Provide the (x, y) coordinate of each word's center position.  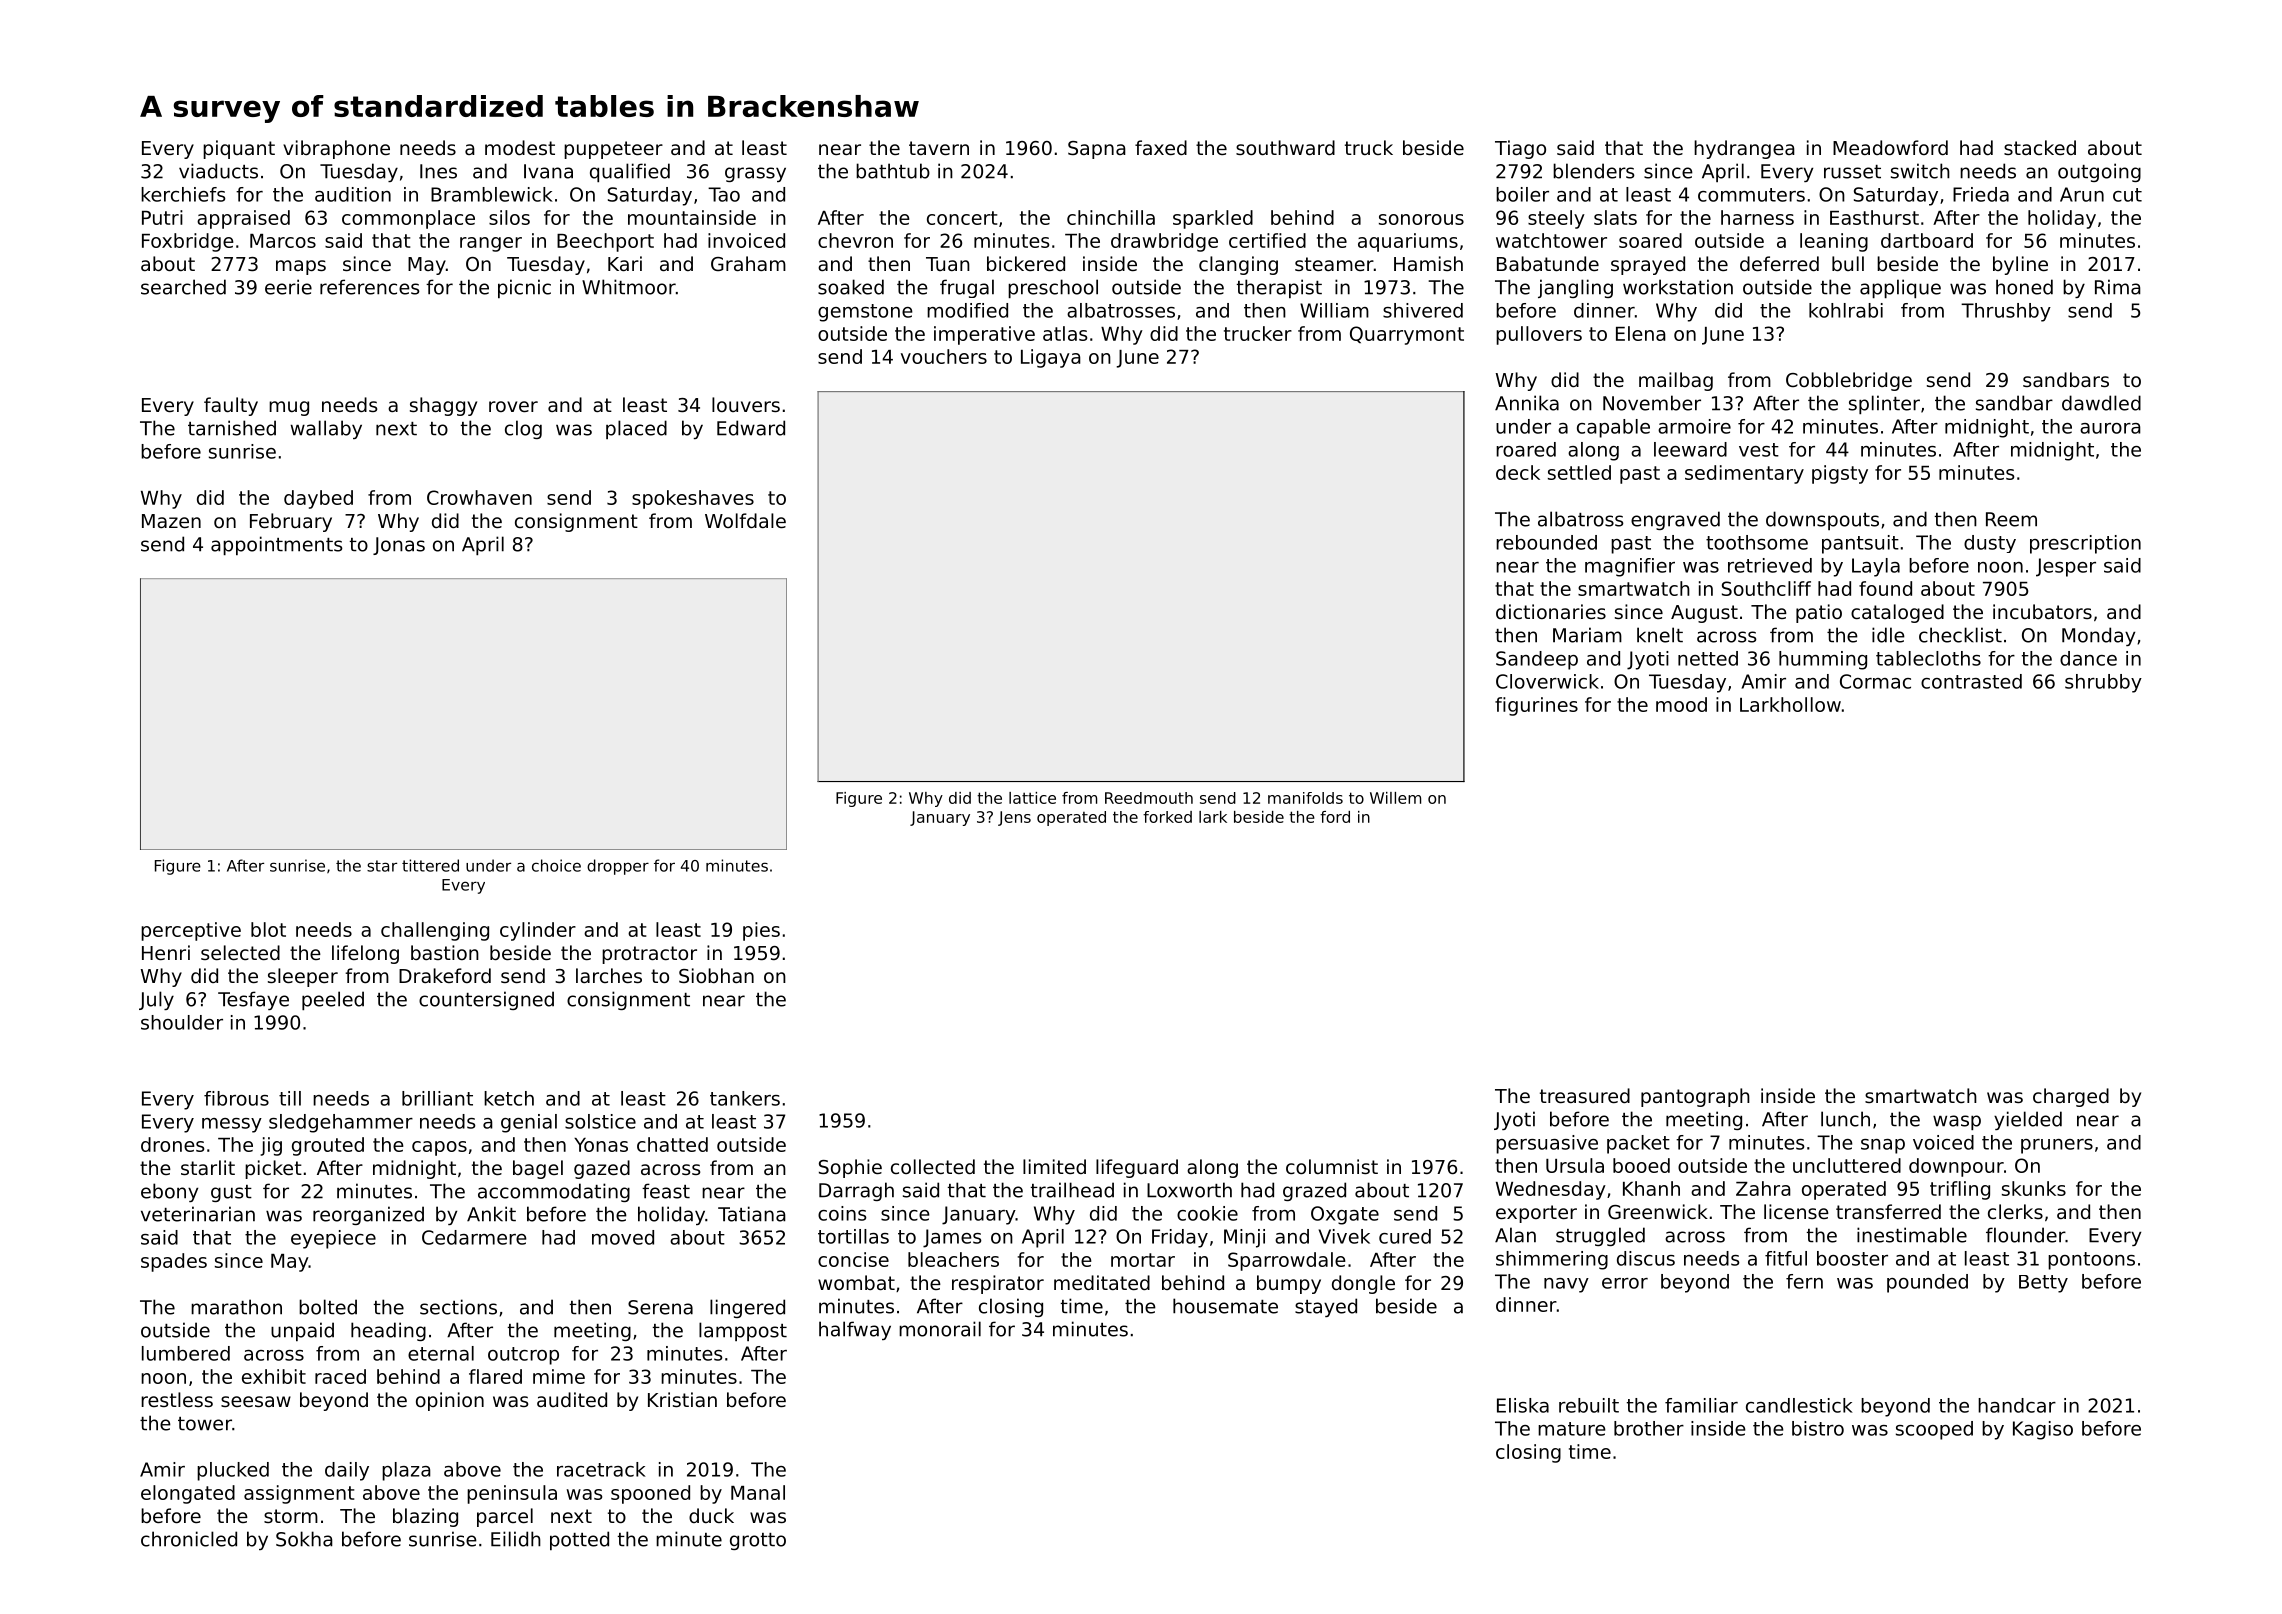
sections (458, 1307)
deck (1518, 472)
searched (183, 287)
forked (1167, 817)
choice (556, 865)
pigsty (1840, 474)
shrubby (2103, 683)
